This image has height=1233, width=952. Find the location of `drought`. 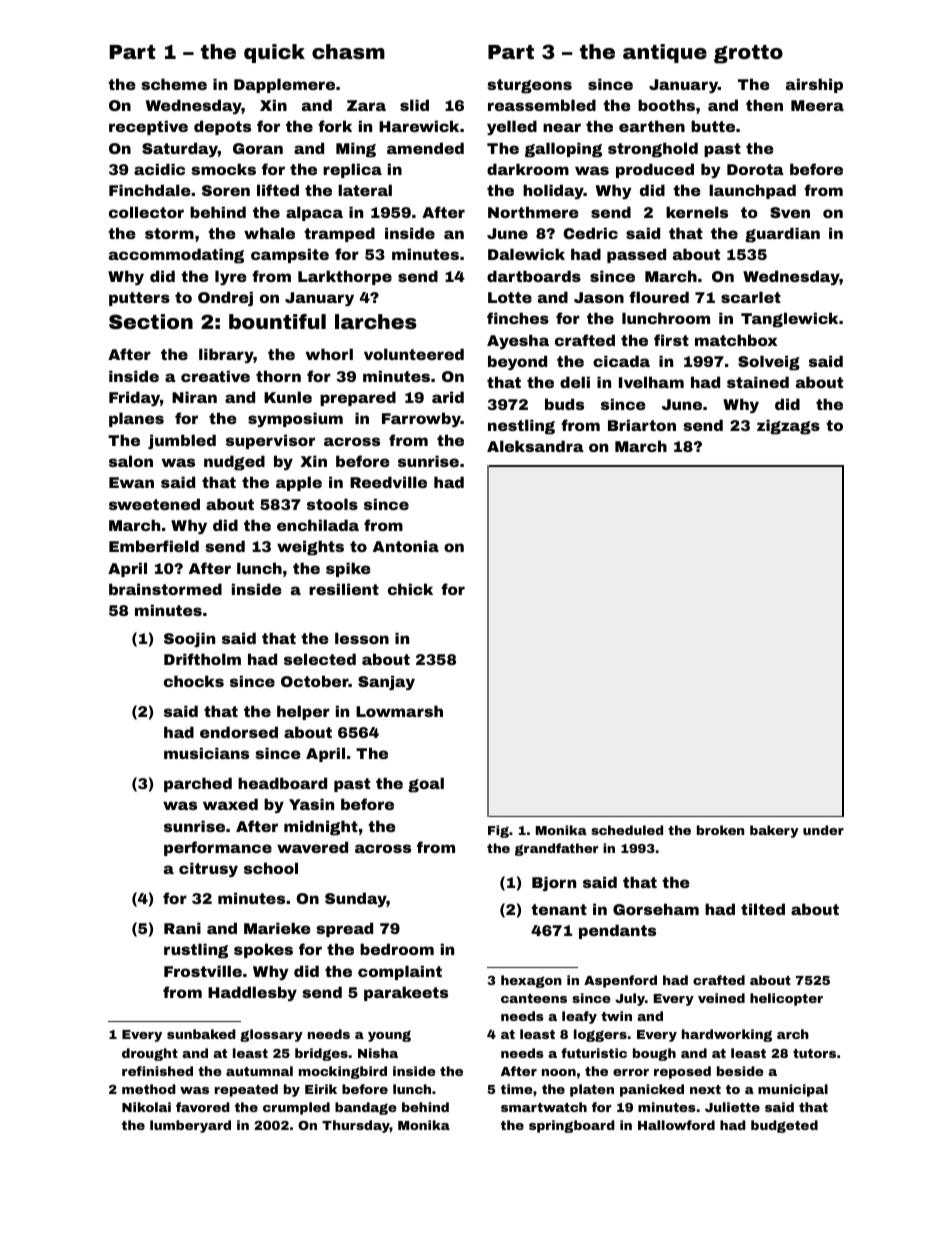

drought is located at coordinates (150, 1054).
